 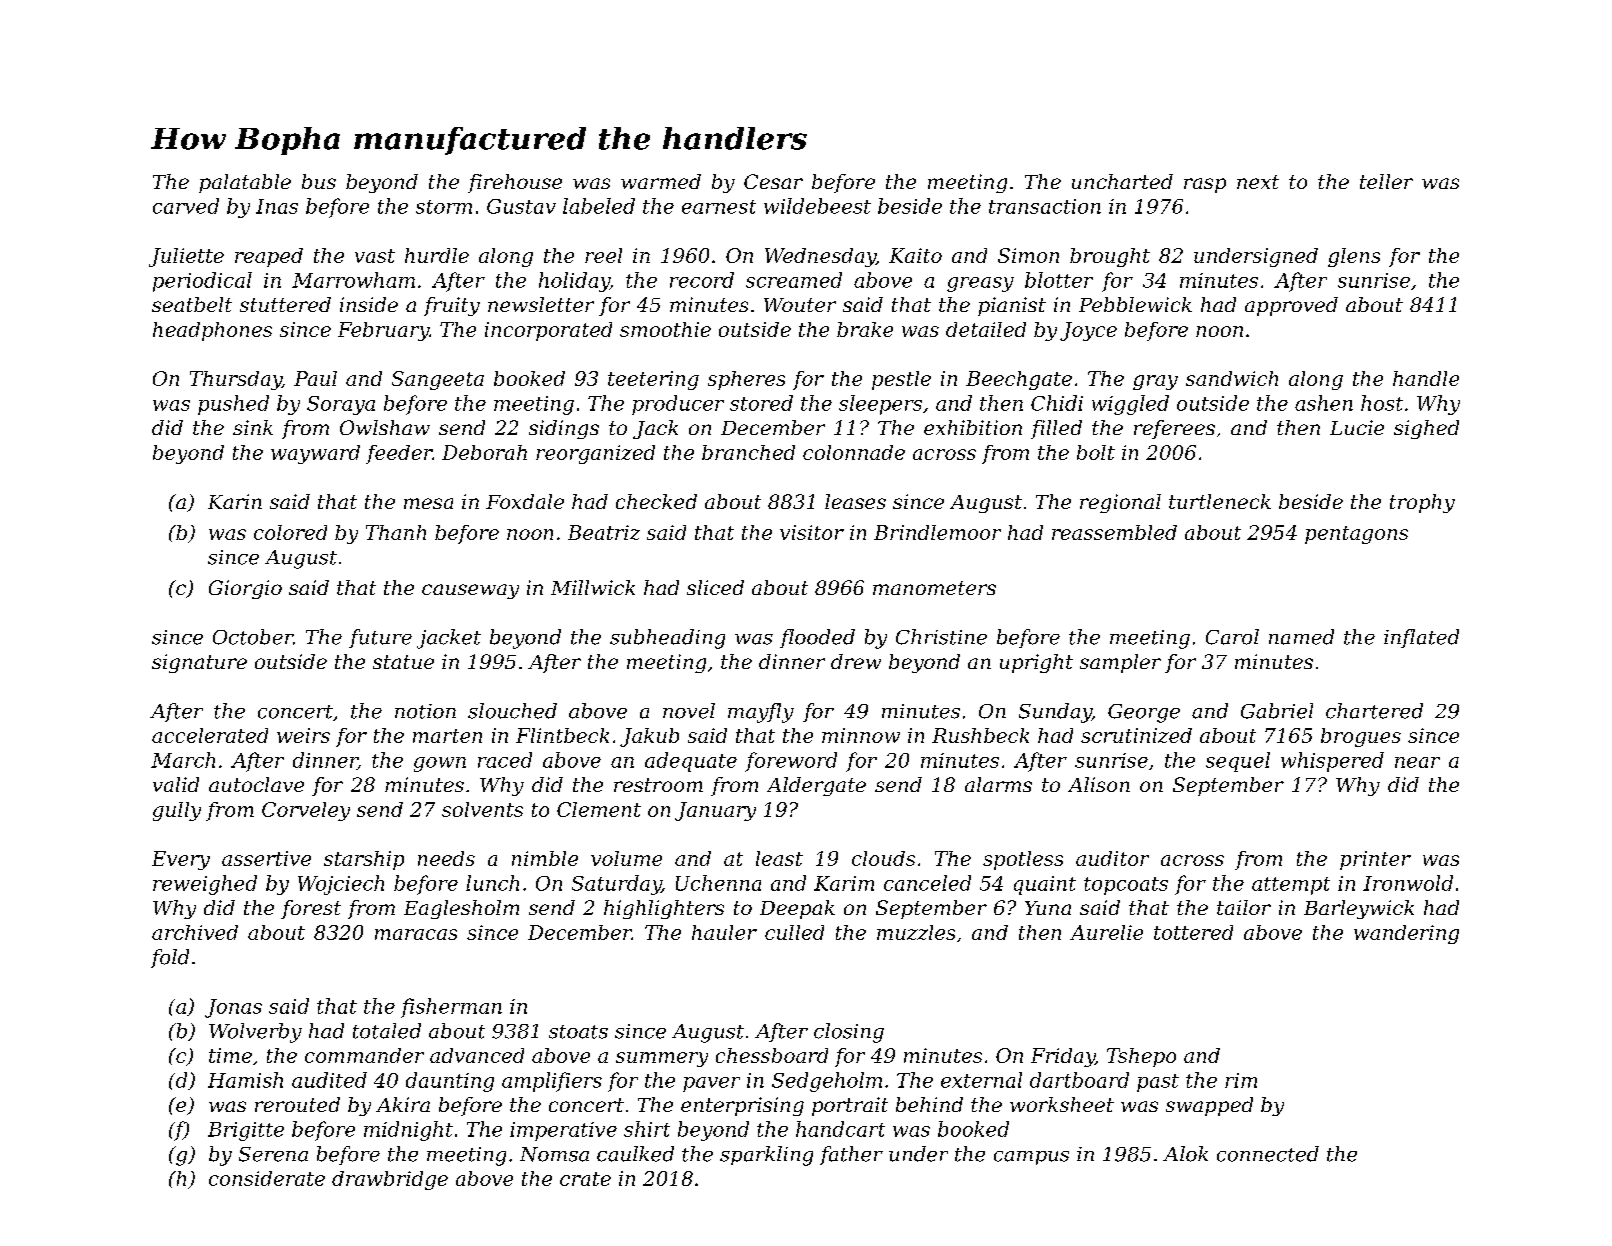 I want to click on approved, so click(x=1291, y=306).
